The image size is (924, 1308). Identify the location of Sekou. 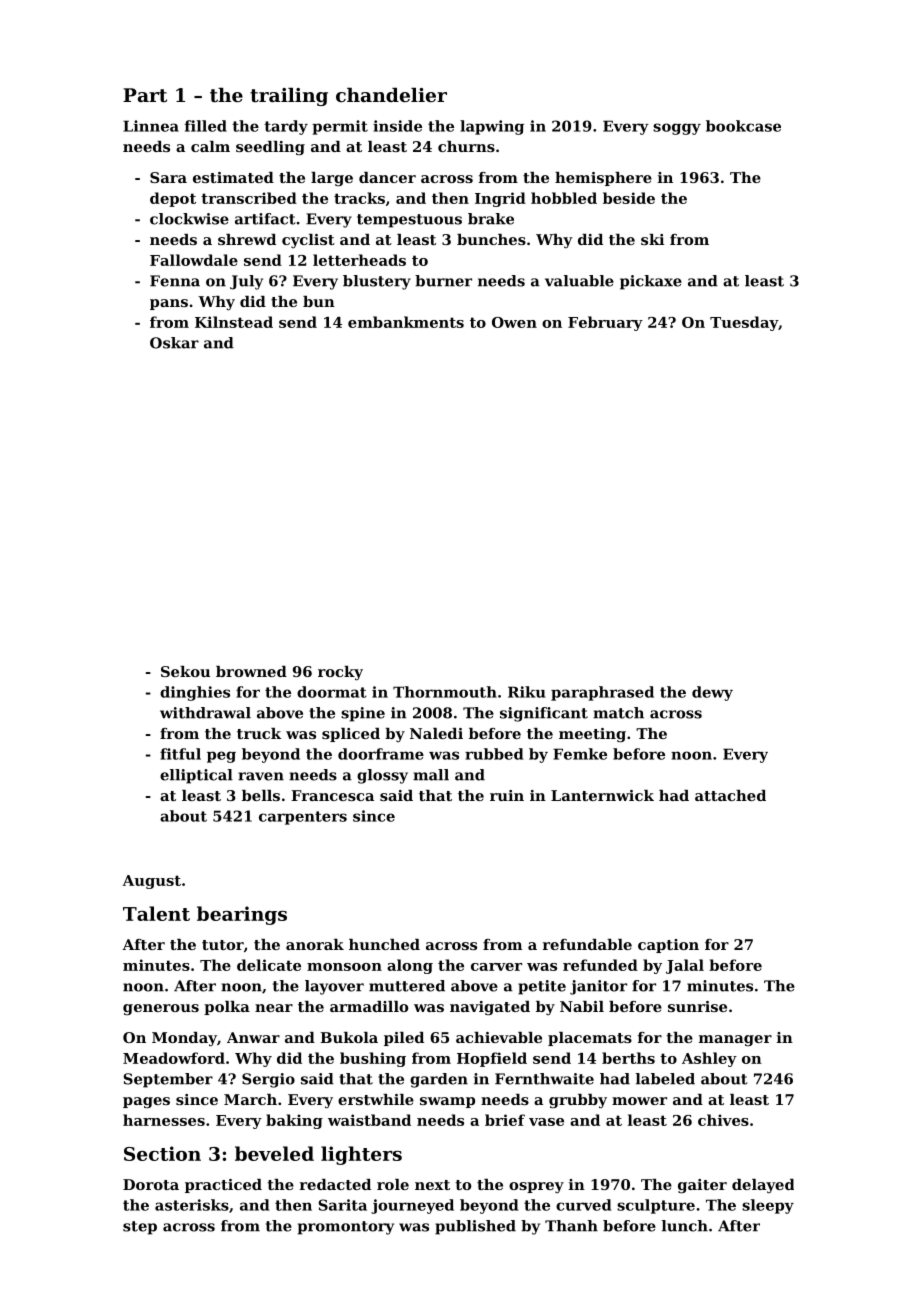
(185, 671).
